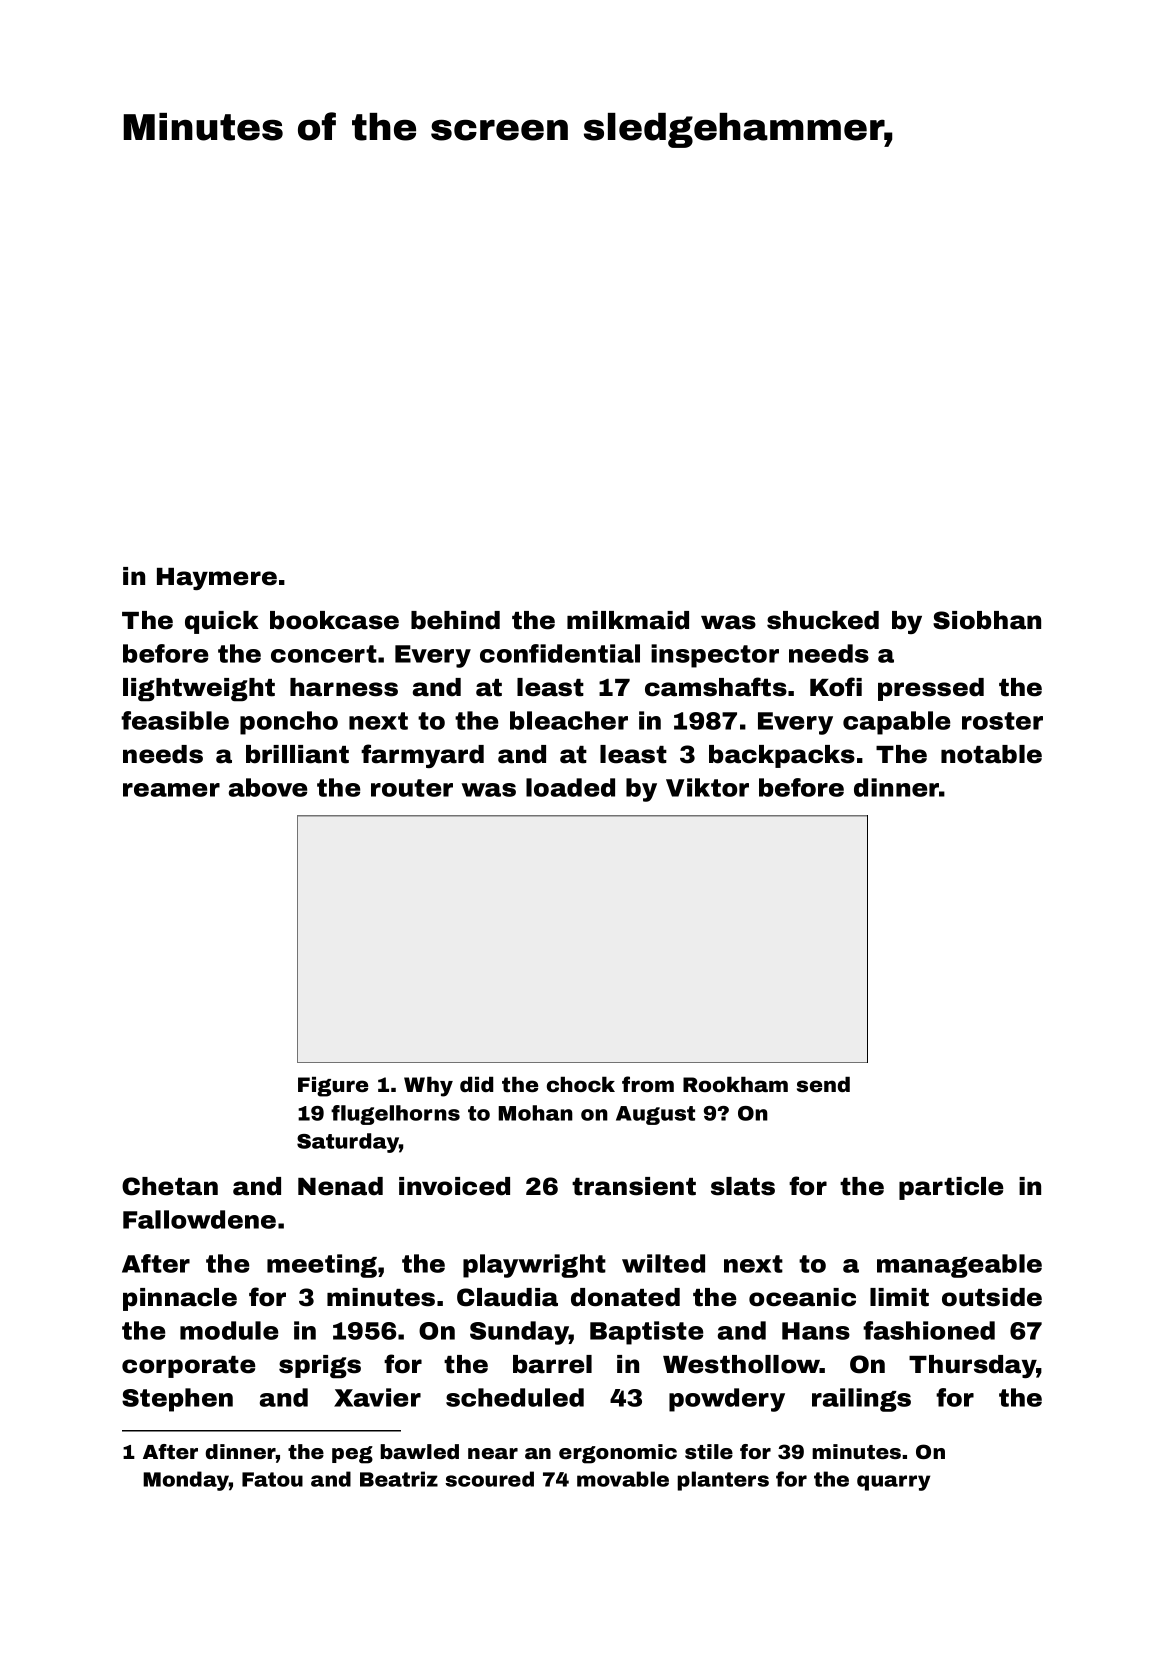 This screenshot has height=1654, width=1165. I want to click on from, so click(648, 1084).
